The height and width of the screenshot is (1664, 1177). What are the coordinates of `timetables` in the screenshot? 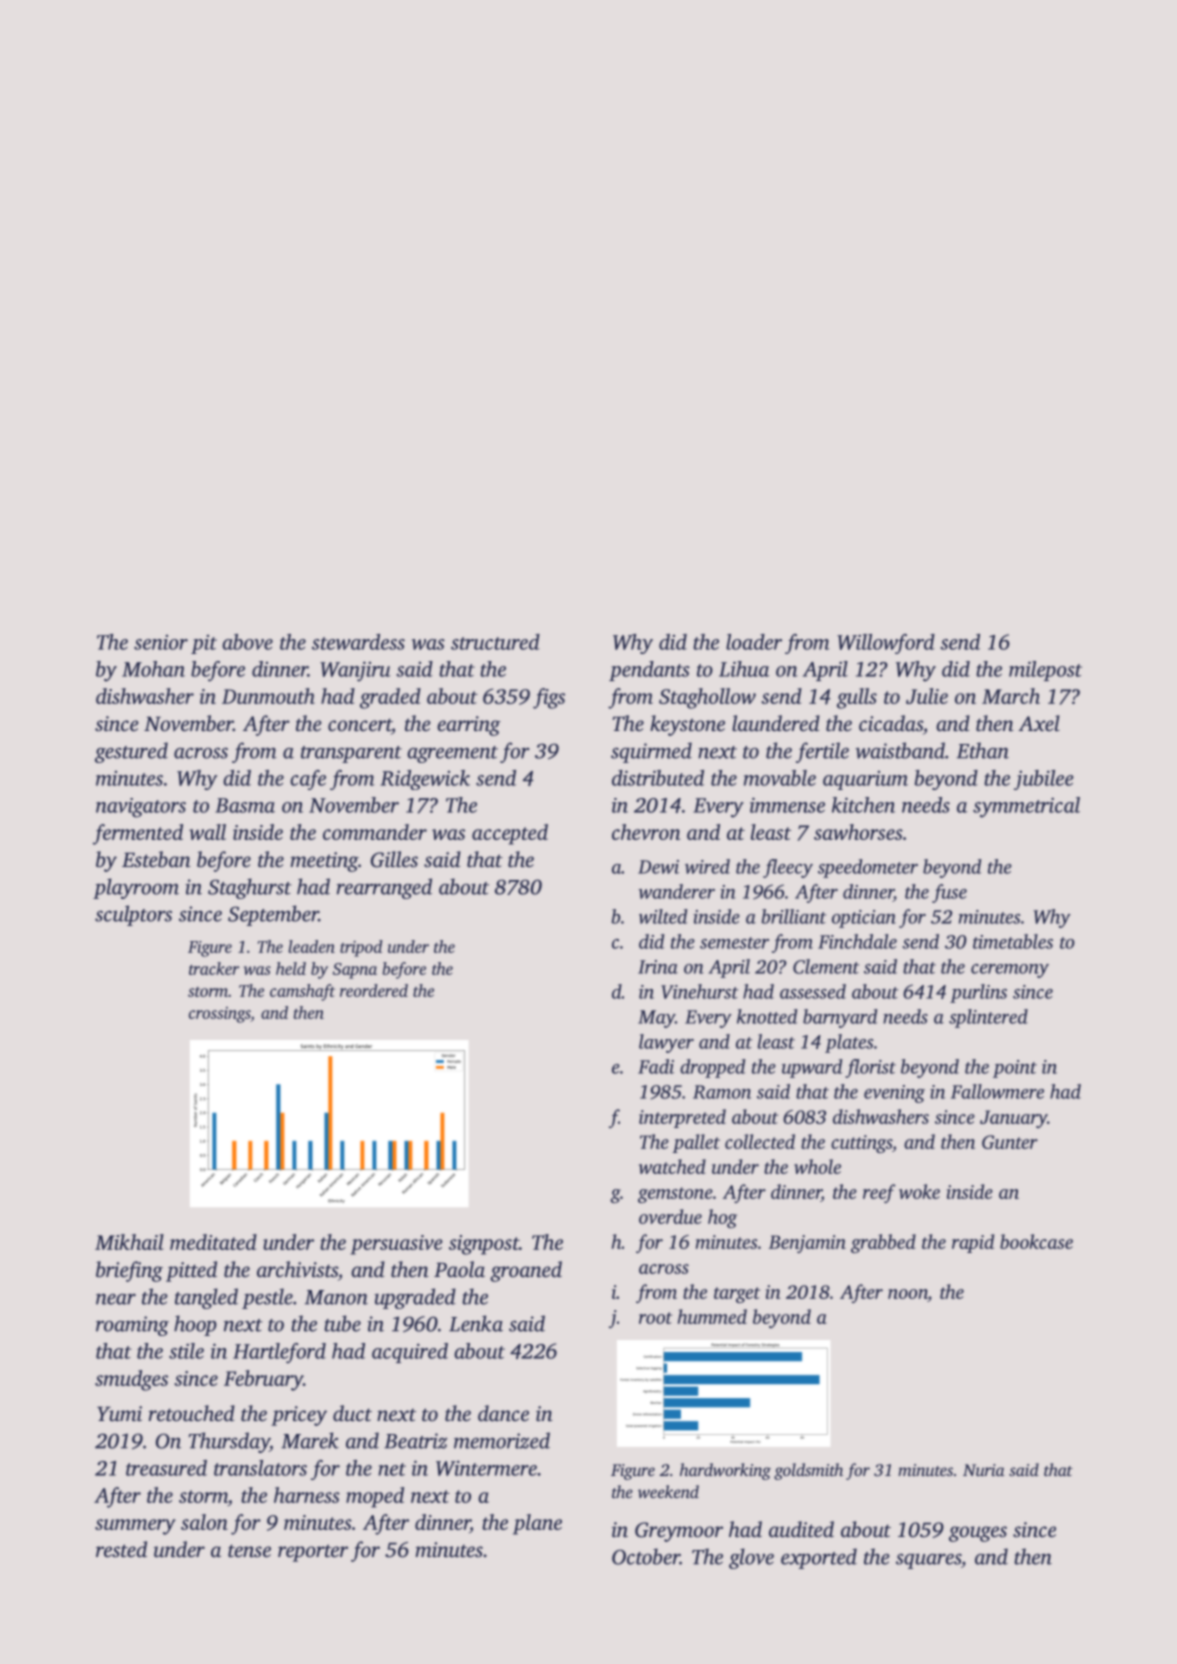 It's located at (1013, 941).
